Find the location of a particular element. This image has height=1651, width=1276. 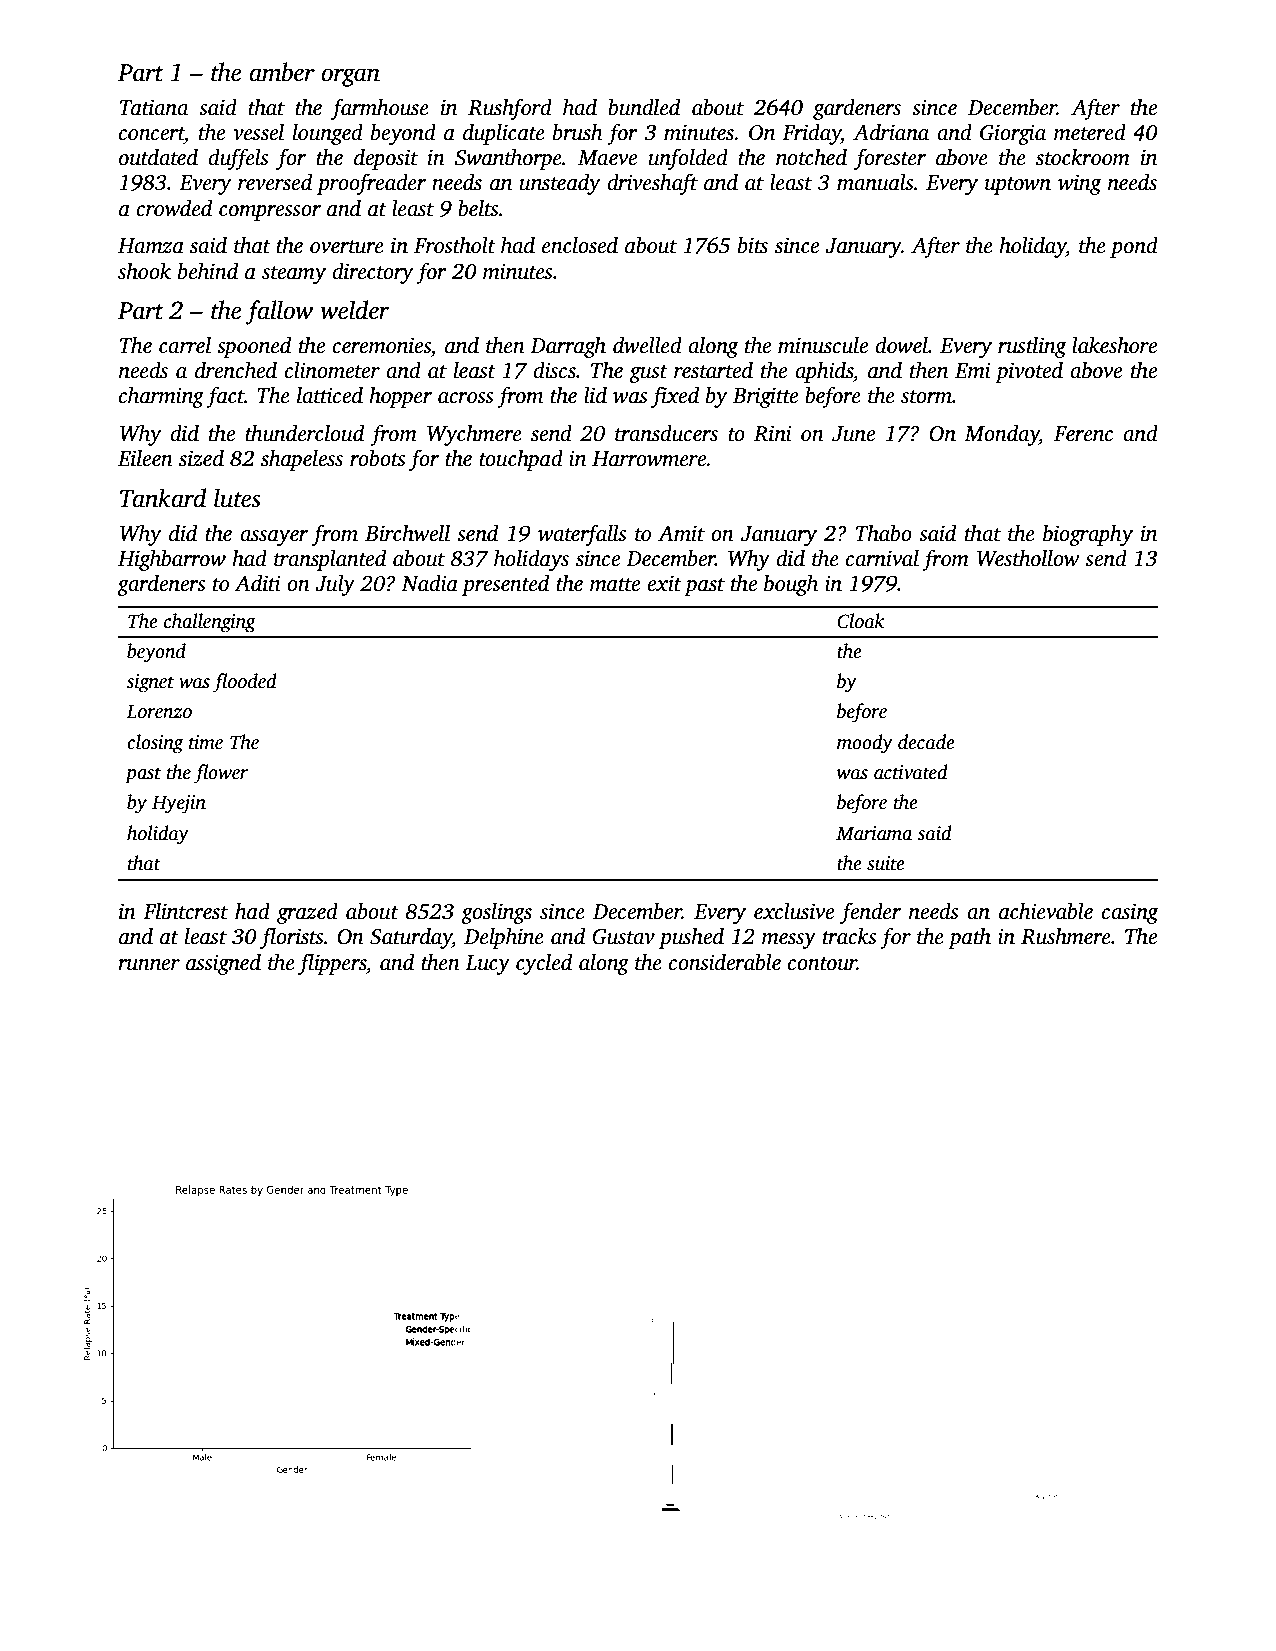

lakeshore is located at coordinates (1114, 345).
